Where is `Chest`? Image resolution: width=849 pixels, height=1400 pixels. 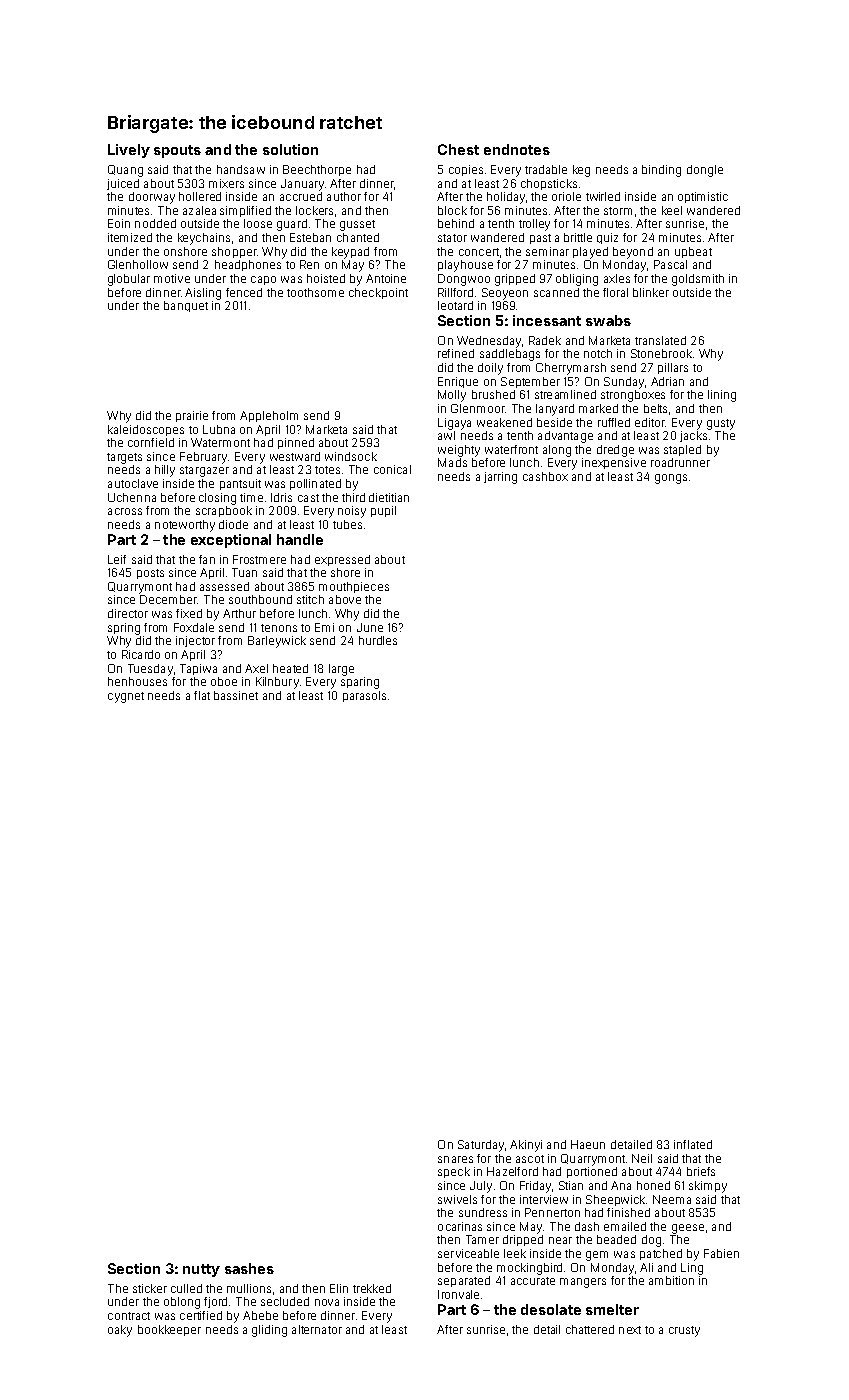
Chest is located at coordinates (458, 149).
